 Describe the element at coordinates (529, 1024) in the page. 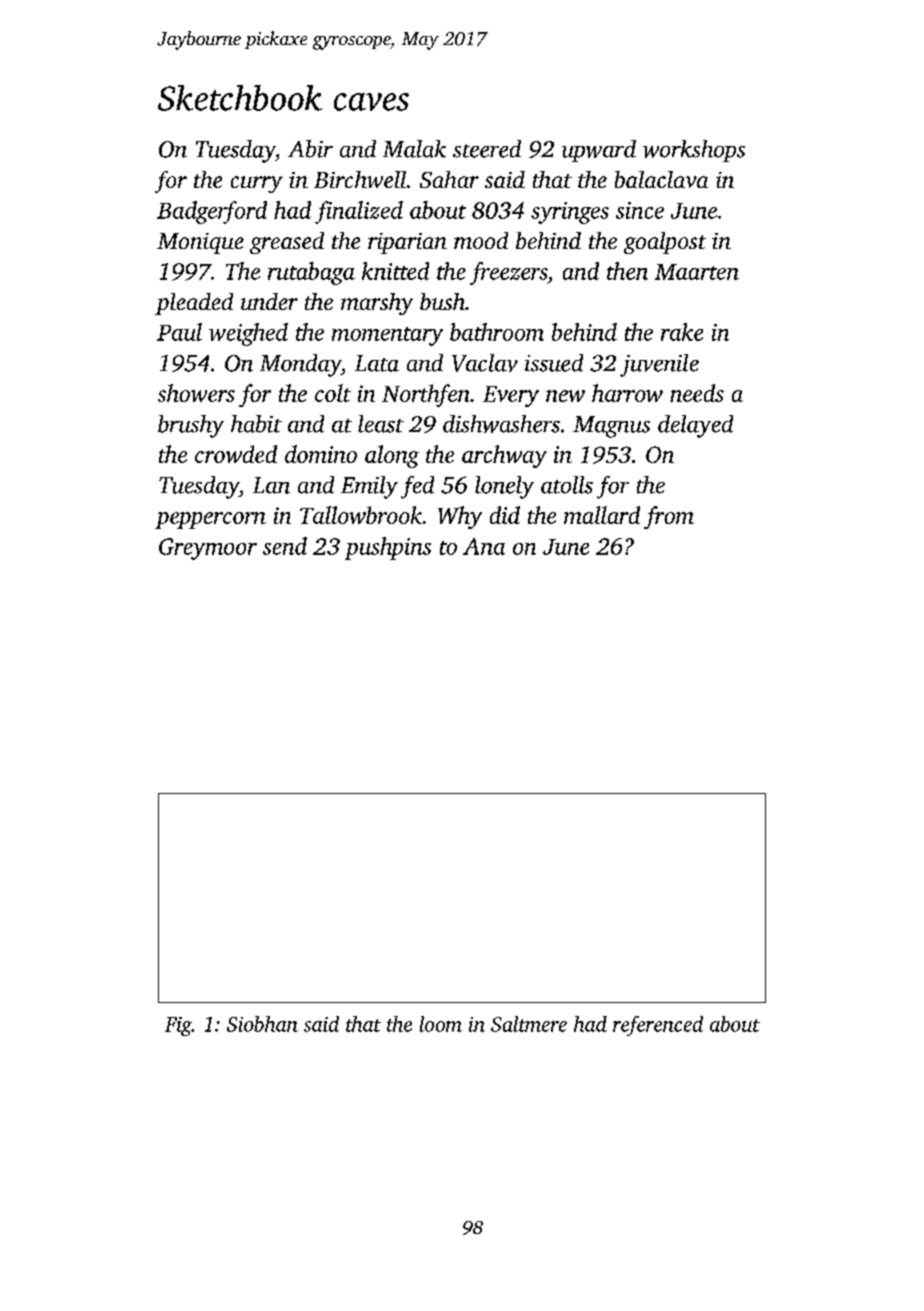

I see `Saltmere` at that location.
